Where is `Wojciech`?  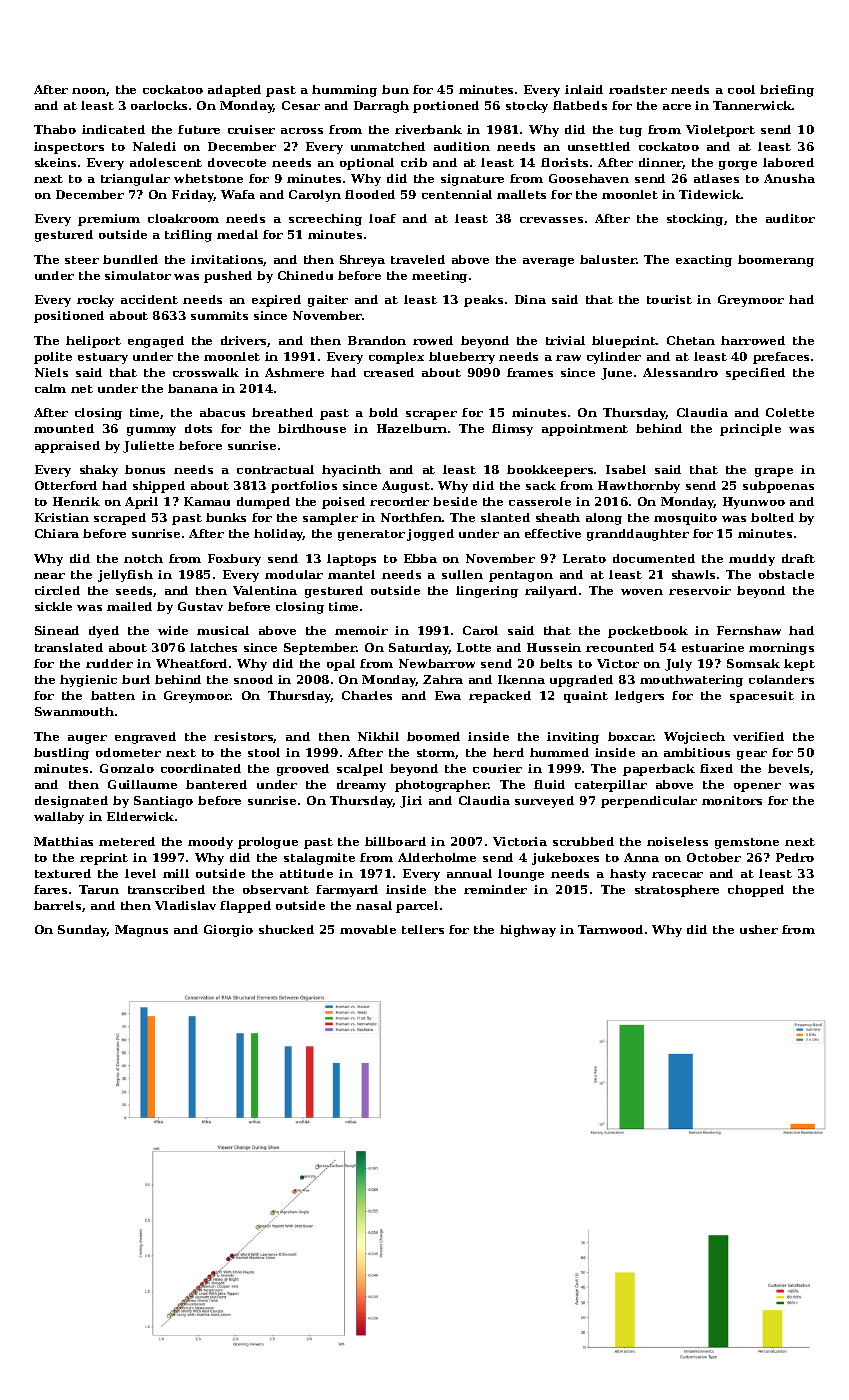 Wojciech is located at coordinates (694, 738).
